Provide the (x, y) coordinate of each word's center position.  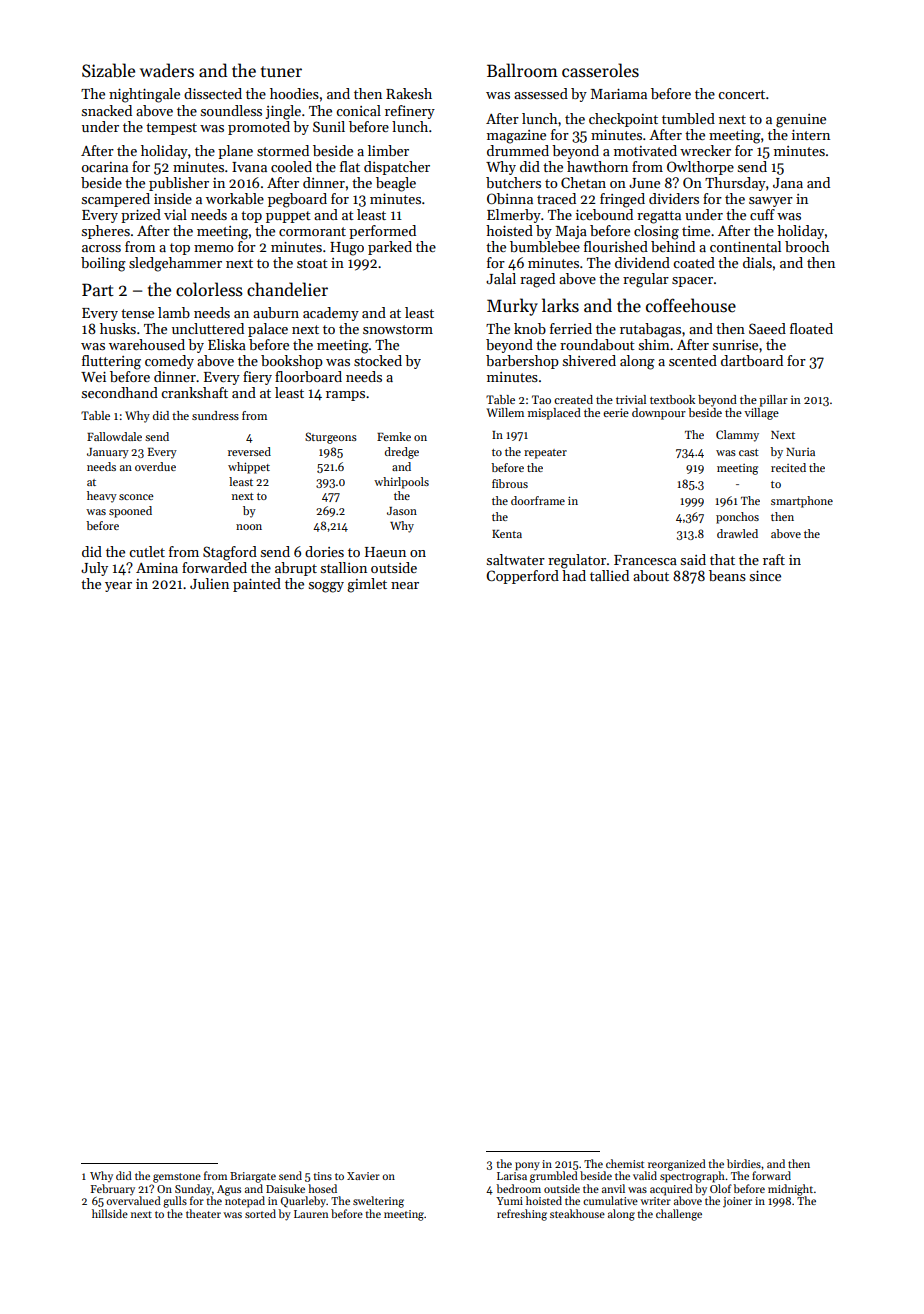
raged (537, 280)
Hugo (347, 249)
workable (235, 198)
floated (811, 328)
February (113, 1189)
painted (257, 585)
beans (727, 575)
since (765, 576)
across (101, 248)
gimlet (367, 585)
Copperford (522, 577)
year (118, 587)
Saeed (767, 328)
